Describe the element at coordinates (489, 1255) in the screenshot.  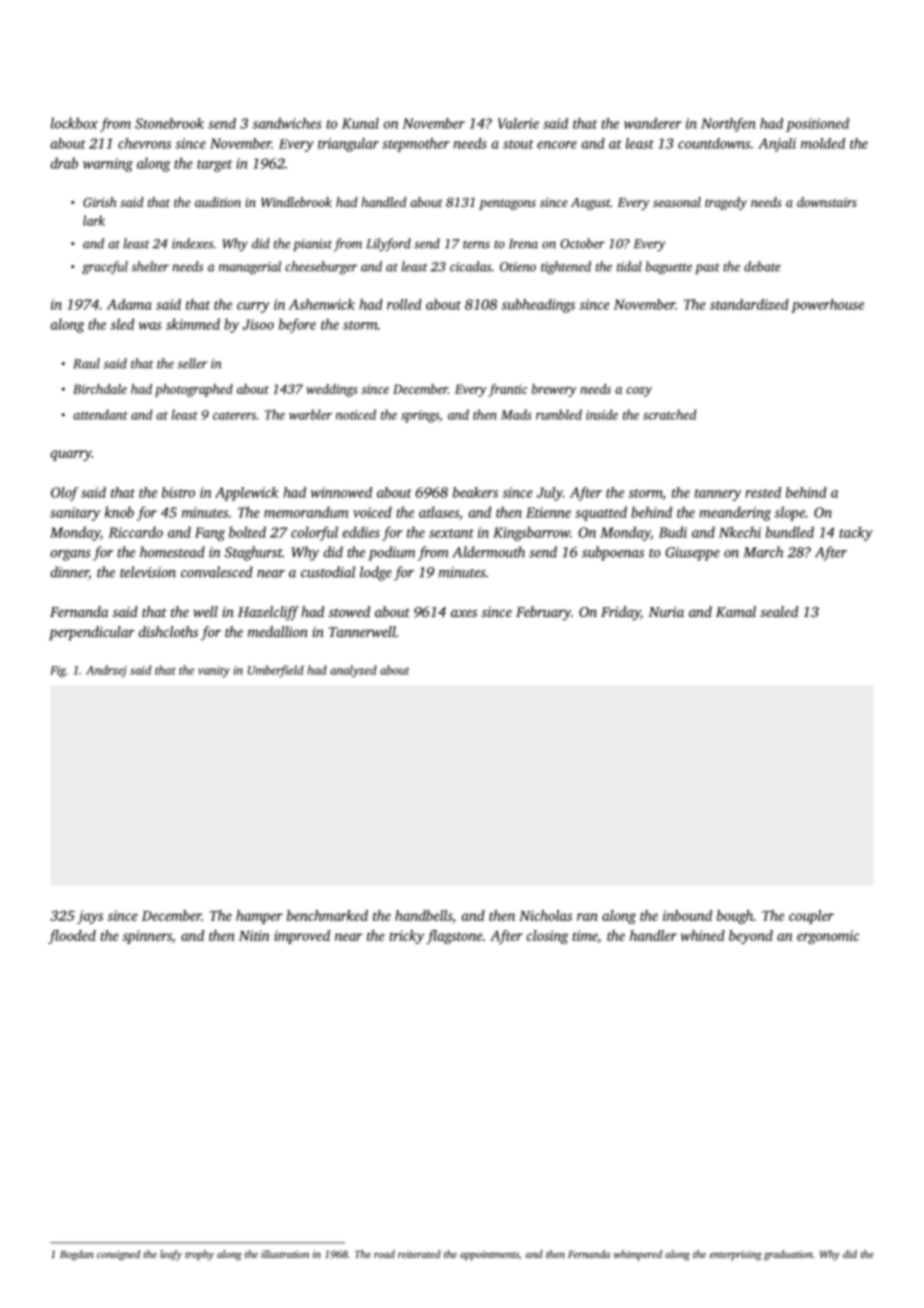
I see `appointments` at that location.
